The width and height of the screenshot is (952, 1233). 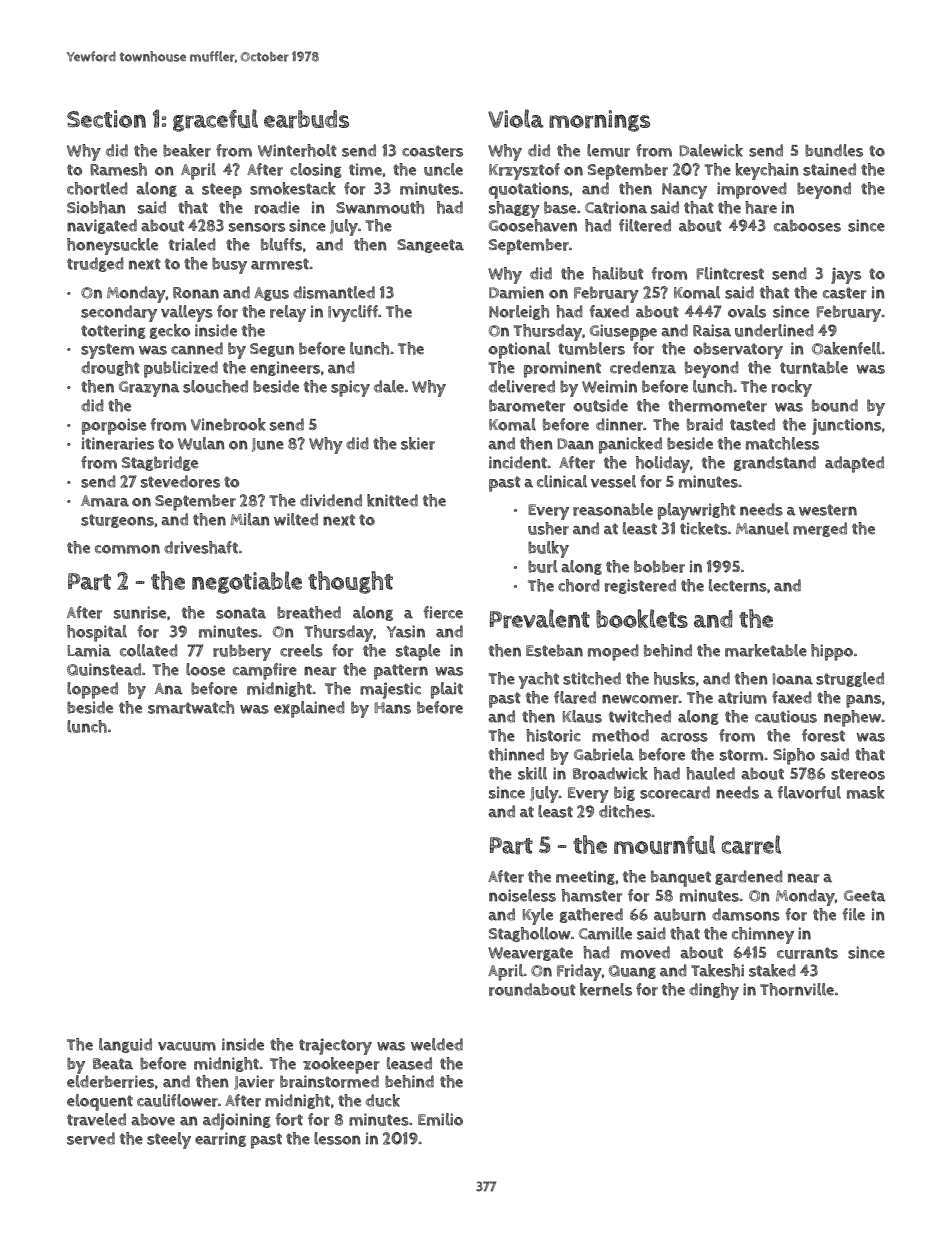 I want to click on skill, so click(x=532, y=773).
